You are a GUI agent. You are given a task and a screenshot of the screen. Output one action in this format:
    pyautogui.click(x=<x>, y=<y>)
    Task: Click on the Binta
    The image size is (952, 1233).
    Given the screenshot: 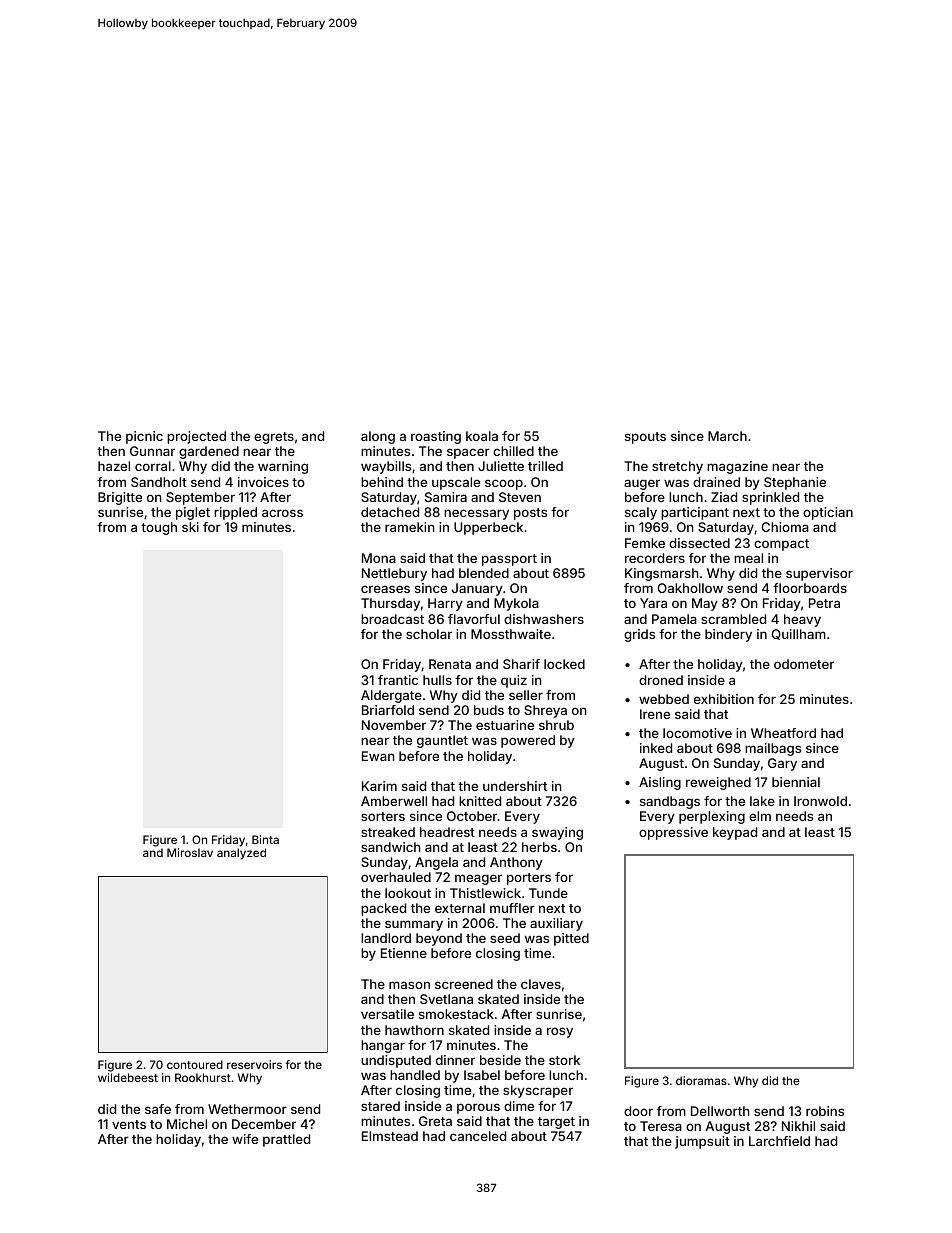 What is the action you would take?
    pyautogui.click(x=265, y=839)
